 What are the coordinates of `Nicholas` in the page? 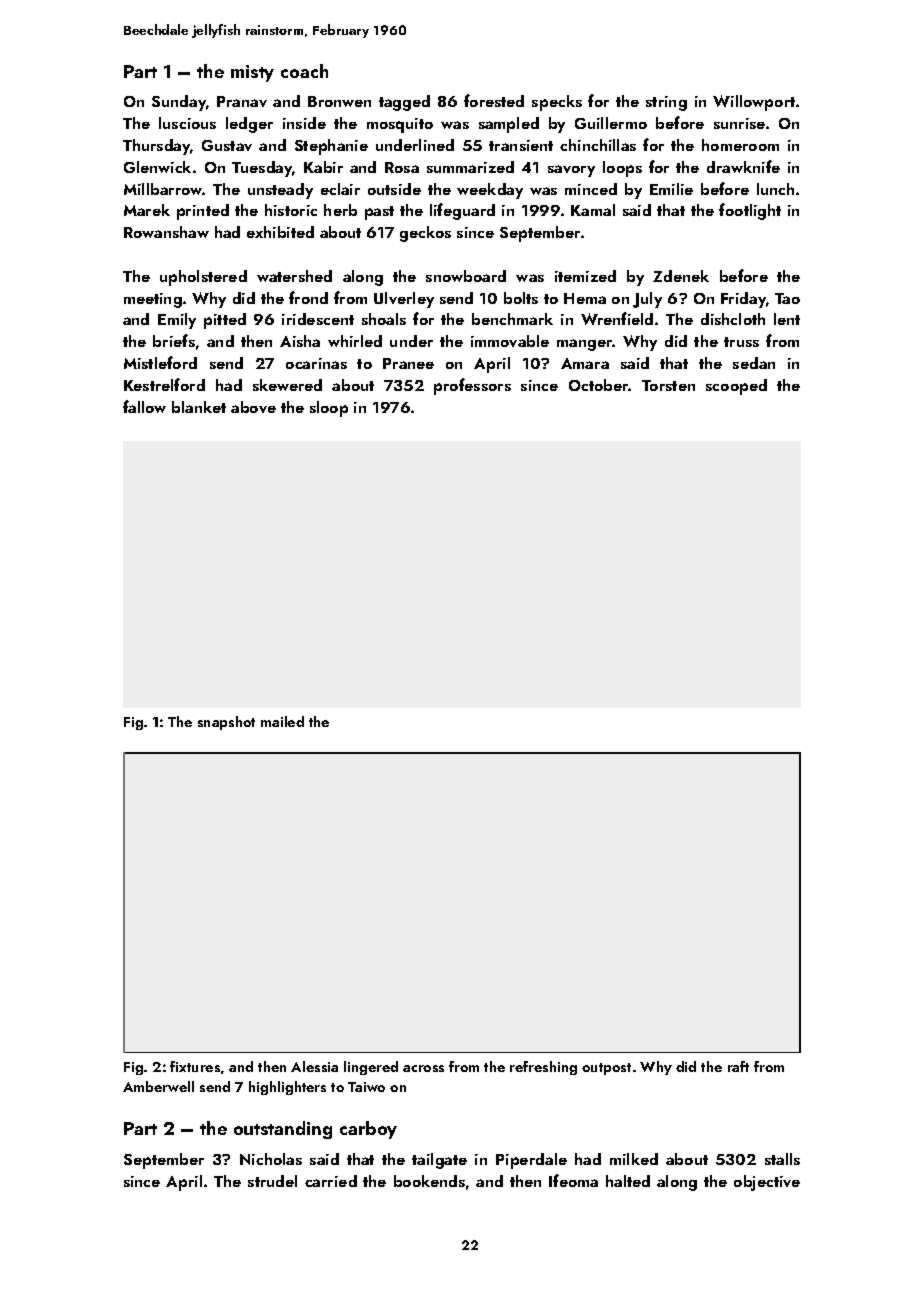 It's located at (271, 1159).
